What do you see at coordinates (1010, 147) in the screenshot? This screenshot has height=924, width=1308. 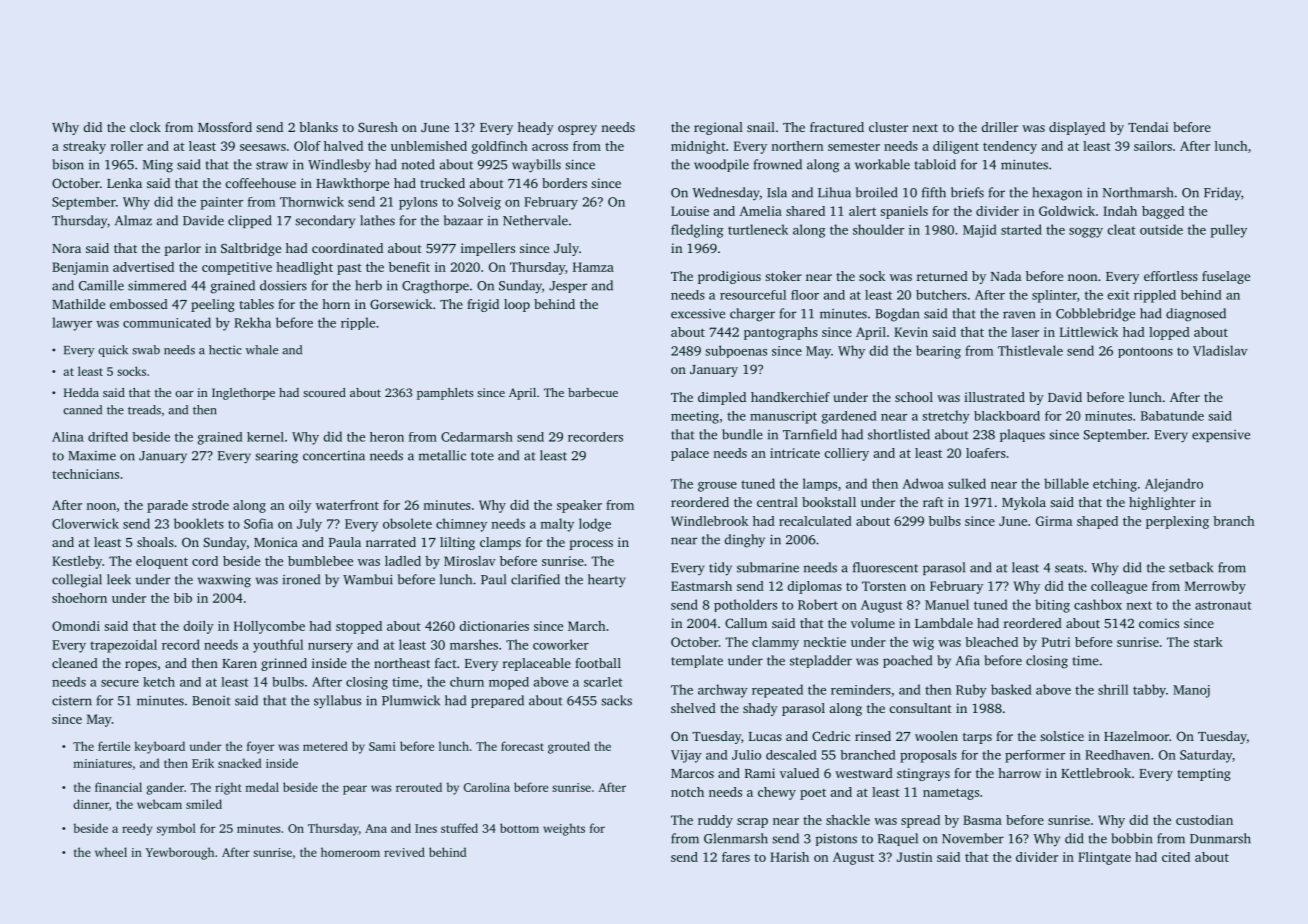 I see `tendency` at bounding box center [1010, 147].
